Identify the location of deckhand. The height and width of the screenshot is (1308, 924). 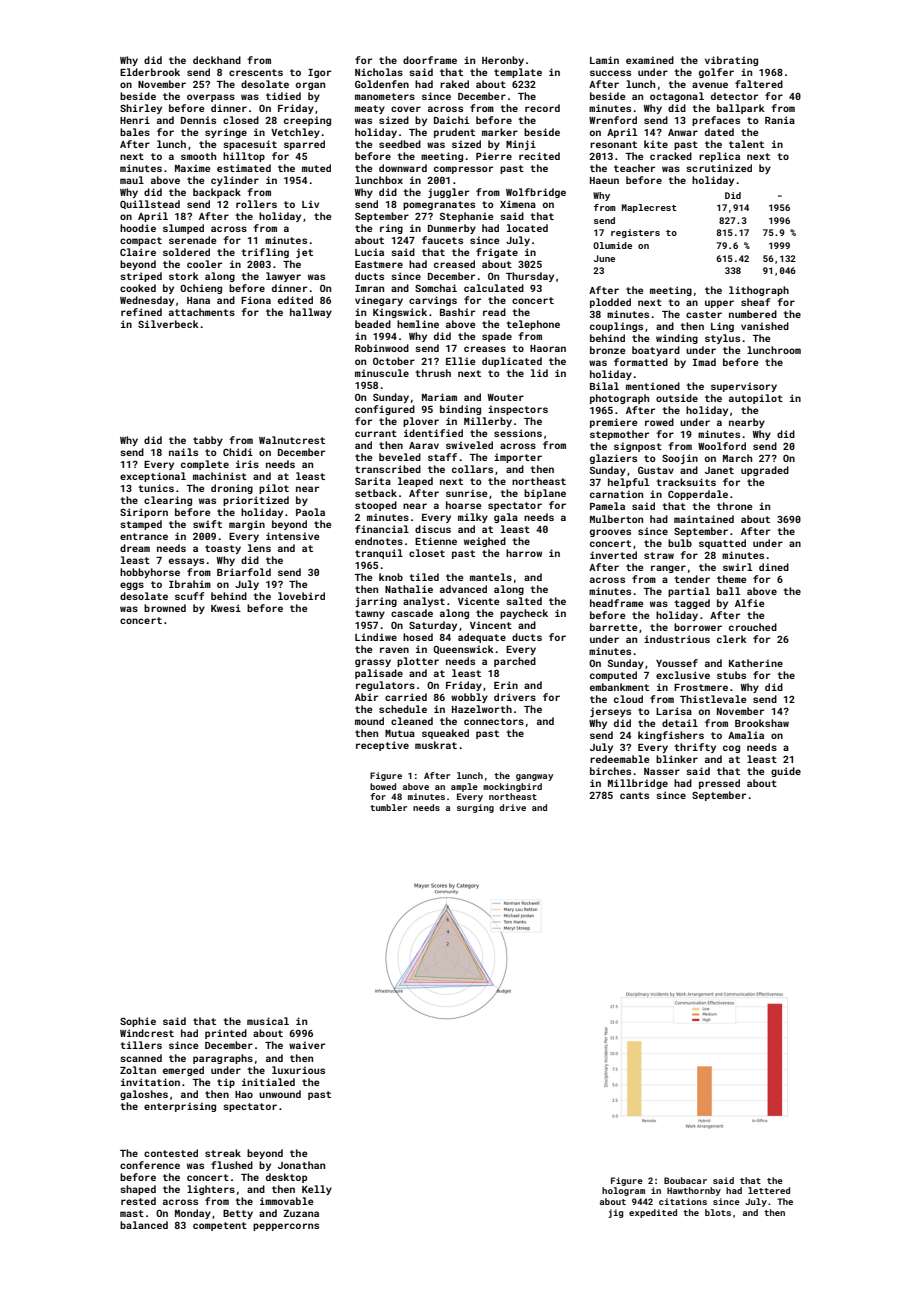
(217, 60).
